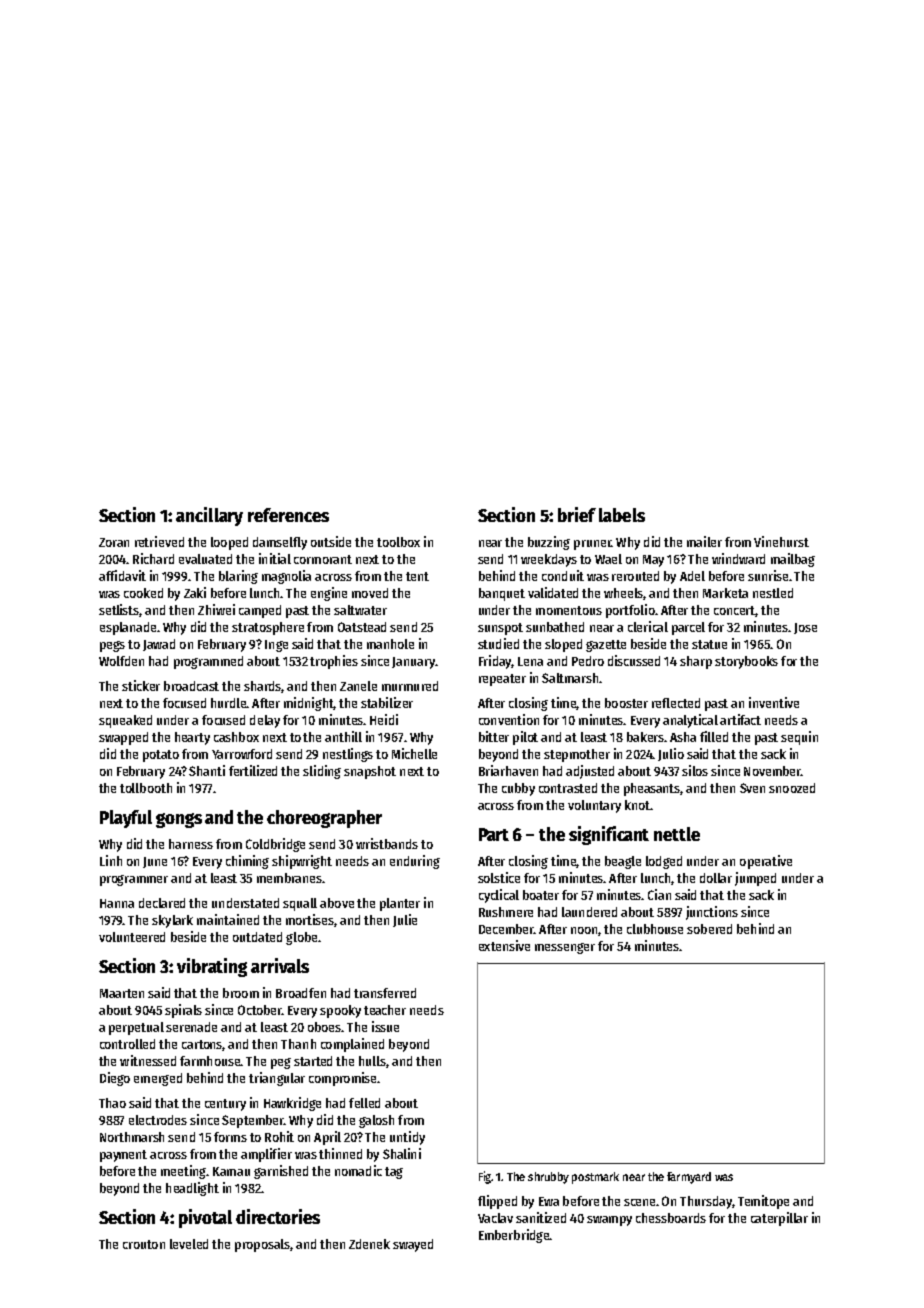 This screenshot has width=924, height=1308. Describe the element at coordinates (779, 1219) in the screenshot. I see `caterpillar` at that location.
